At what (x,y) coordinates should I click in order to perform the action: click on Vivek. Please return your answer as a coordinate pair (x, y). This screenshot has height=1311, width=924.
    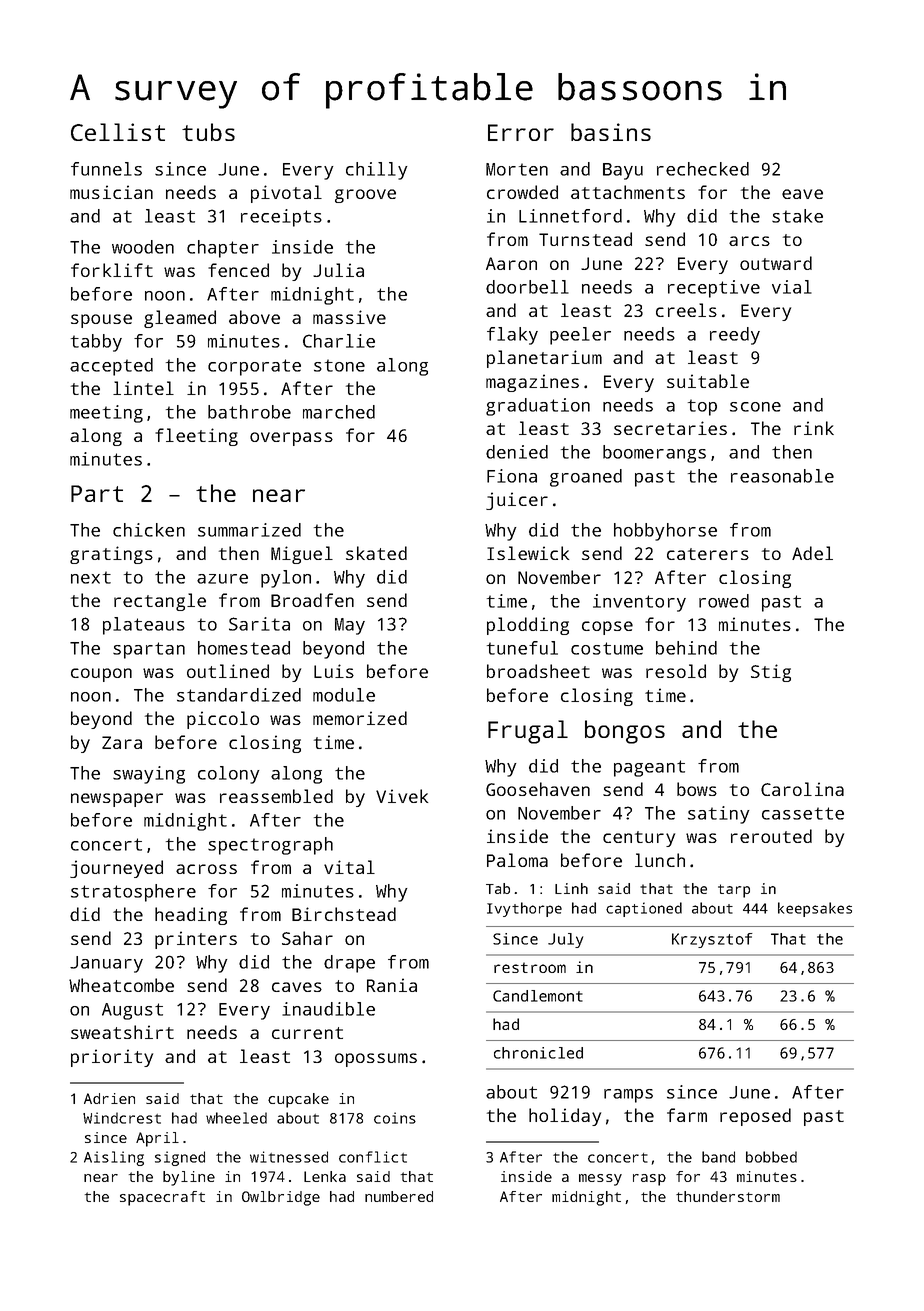
    Looking at the image, I should click on (402, 796).
